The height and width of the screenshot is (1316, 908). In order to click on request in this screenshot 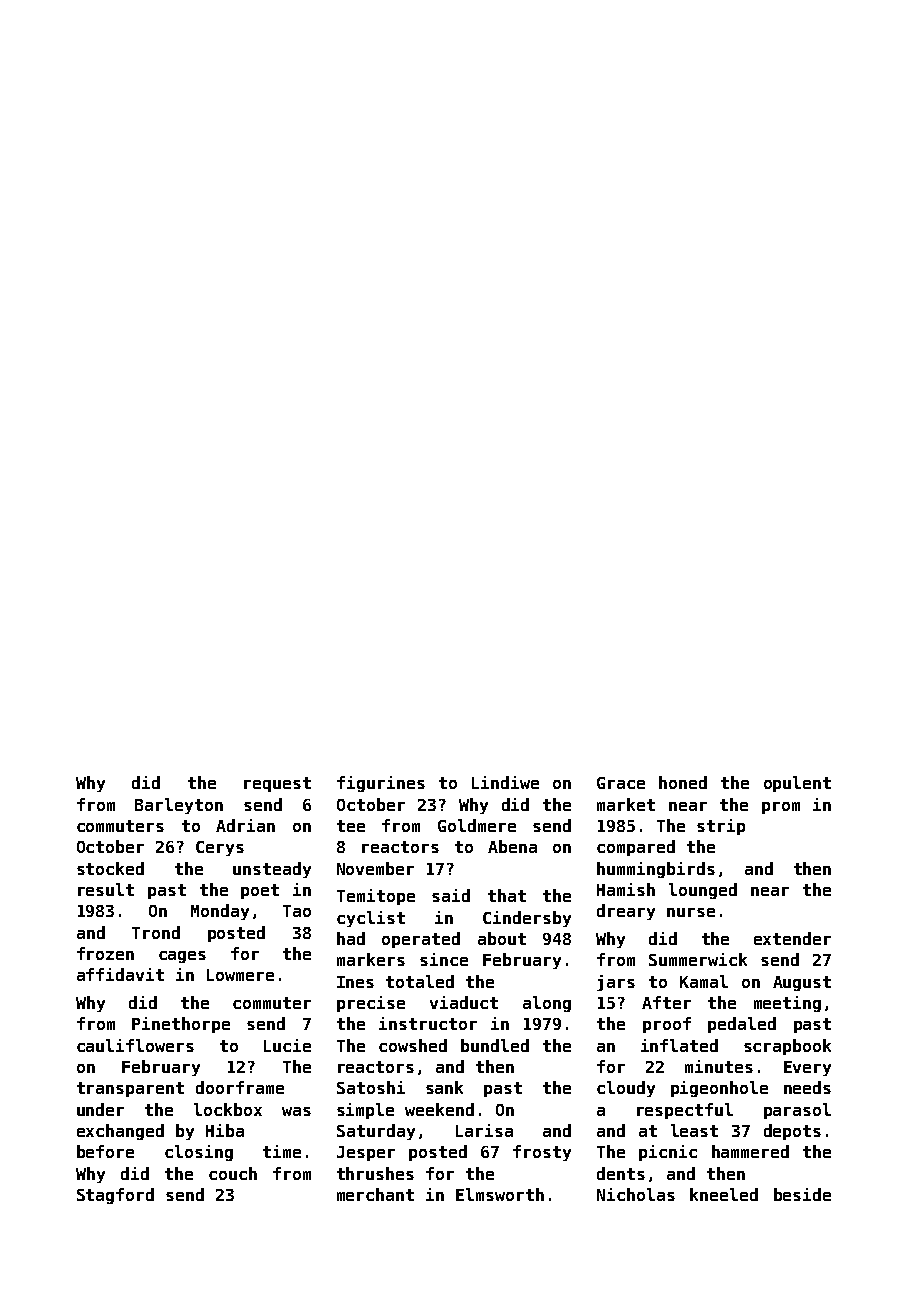, I will do `click(277, 784)`.
